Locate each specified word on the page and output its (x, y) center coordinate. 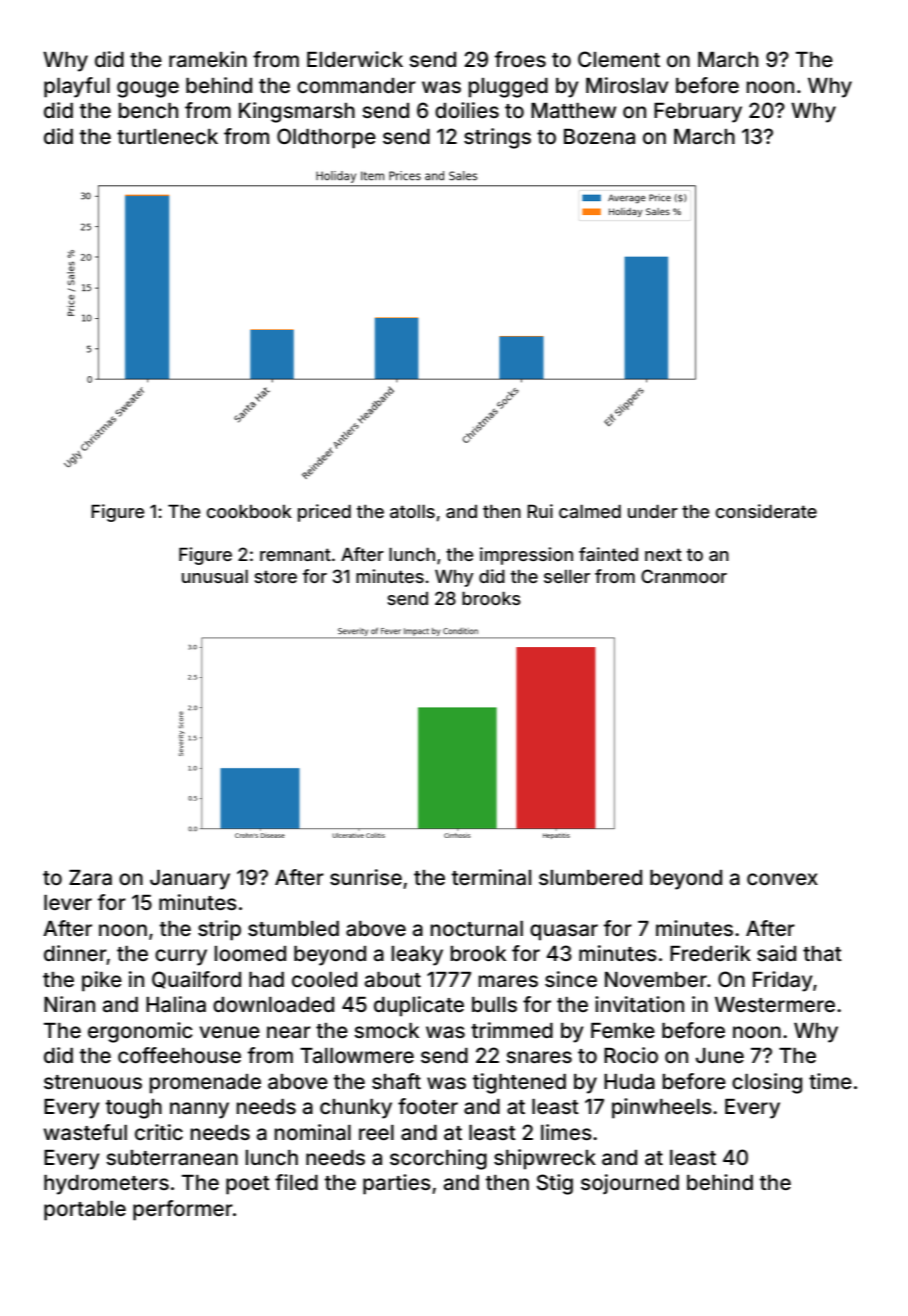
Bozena (599, 136)
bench (148, 110)
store (275, 576)
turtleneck (167, 136)
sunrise (366, 877)
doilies (467, 110)
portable (85, 1211)
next (663, 554)
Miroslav (627, 85)
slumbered (590, 877)
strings (497, 138)
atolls (412, 511)
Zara (90, 877)
